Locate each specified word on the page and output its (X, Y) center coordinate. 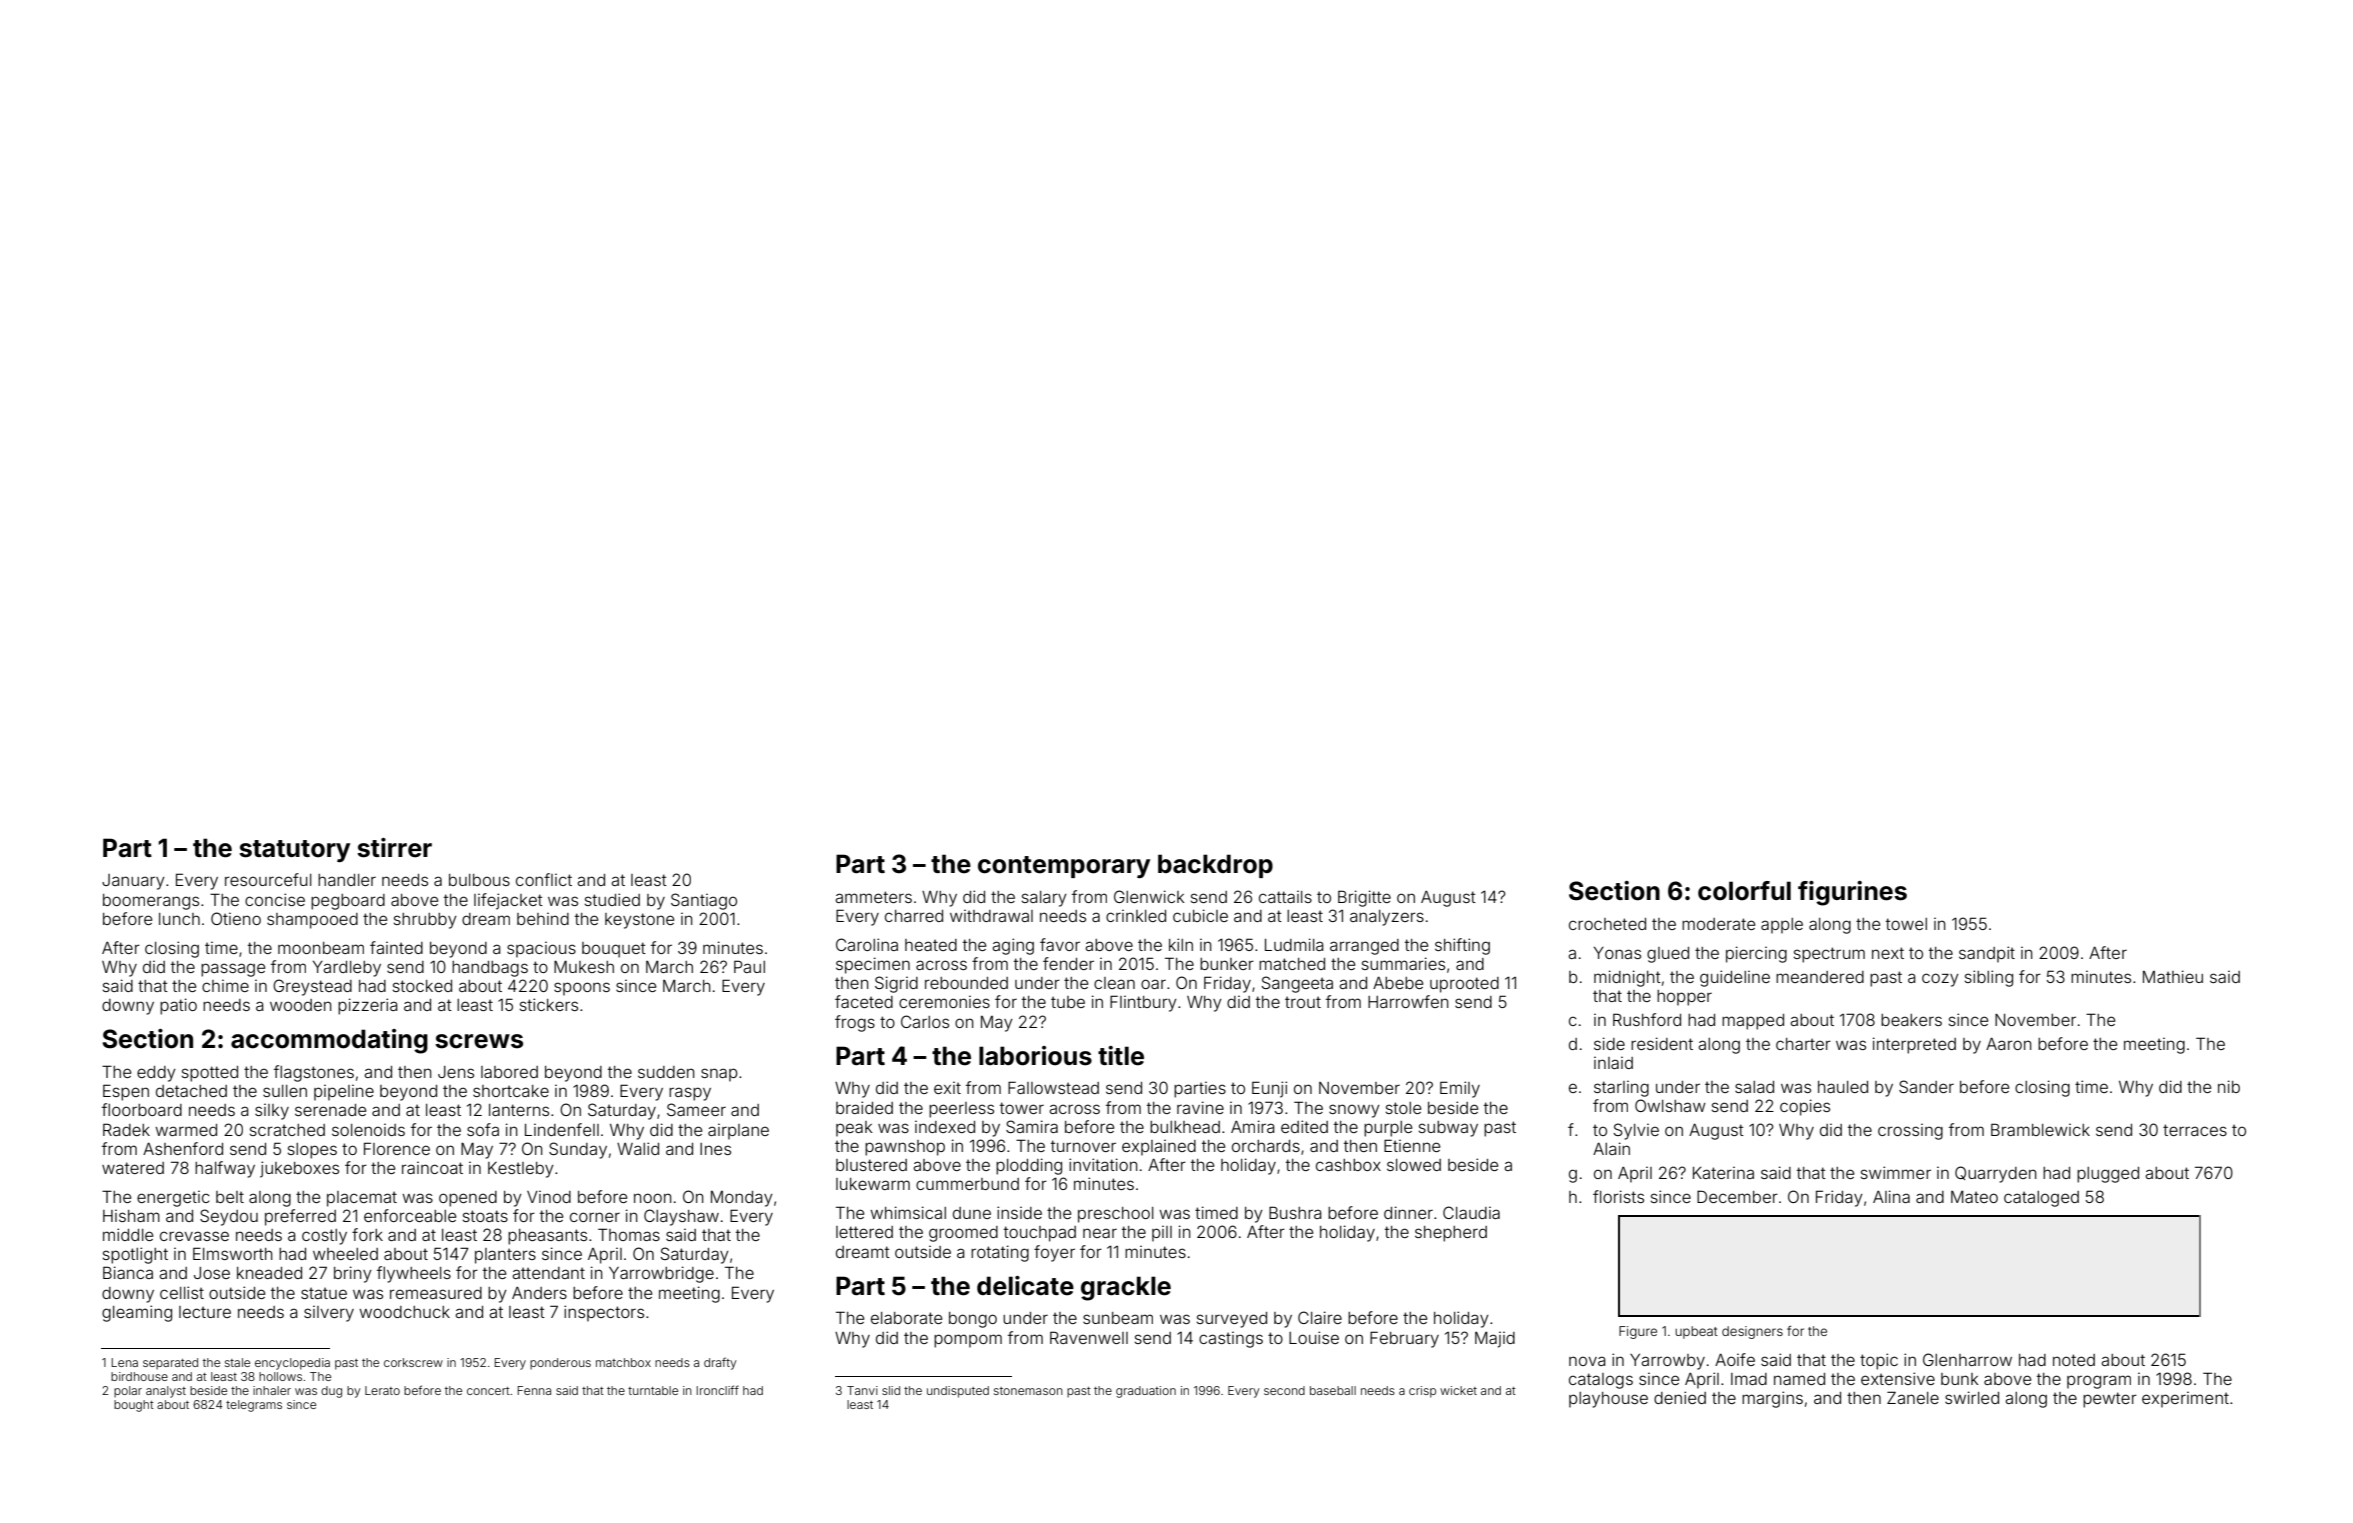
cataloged (2041, 1199)
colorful (1744, 891)
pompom (968, 1341)
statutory (294, 851)
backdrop (1215, 866)
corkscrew (413, 1362)
